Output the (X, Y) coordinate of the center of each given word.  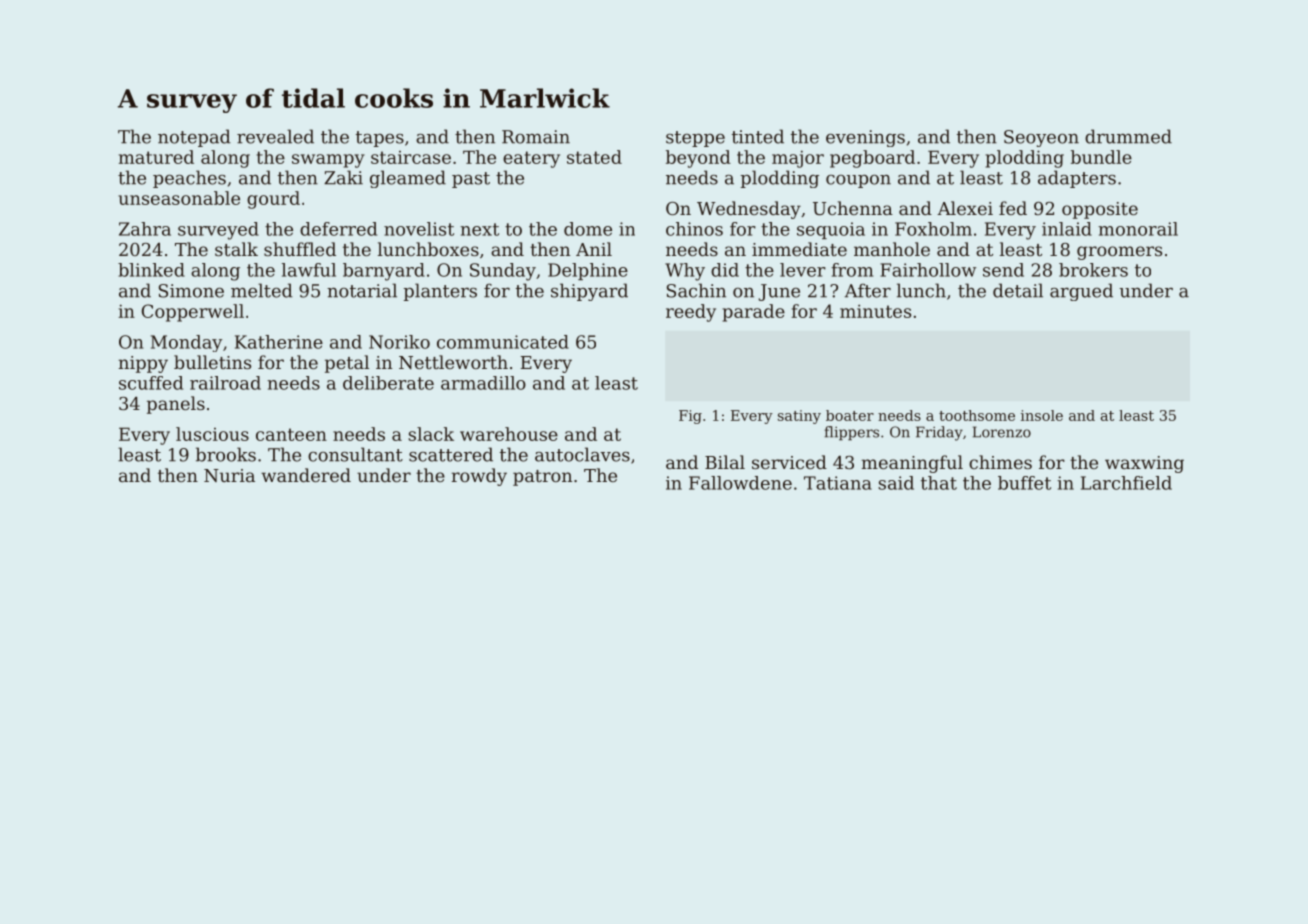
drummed (1128, 136)
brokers (1093, 270)
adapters (1077, 179)
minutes (875, 311)
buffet (1024, 483)
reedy (691, 313)
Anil (594, 249)
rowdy (479, 477)
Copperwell (193, 313)
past (471, 180)
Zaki (343, 177)
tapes (380, 139)
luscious (212, 434)
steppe (695, 139)
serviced (789, 462)
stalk (236, 249)
